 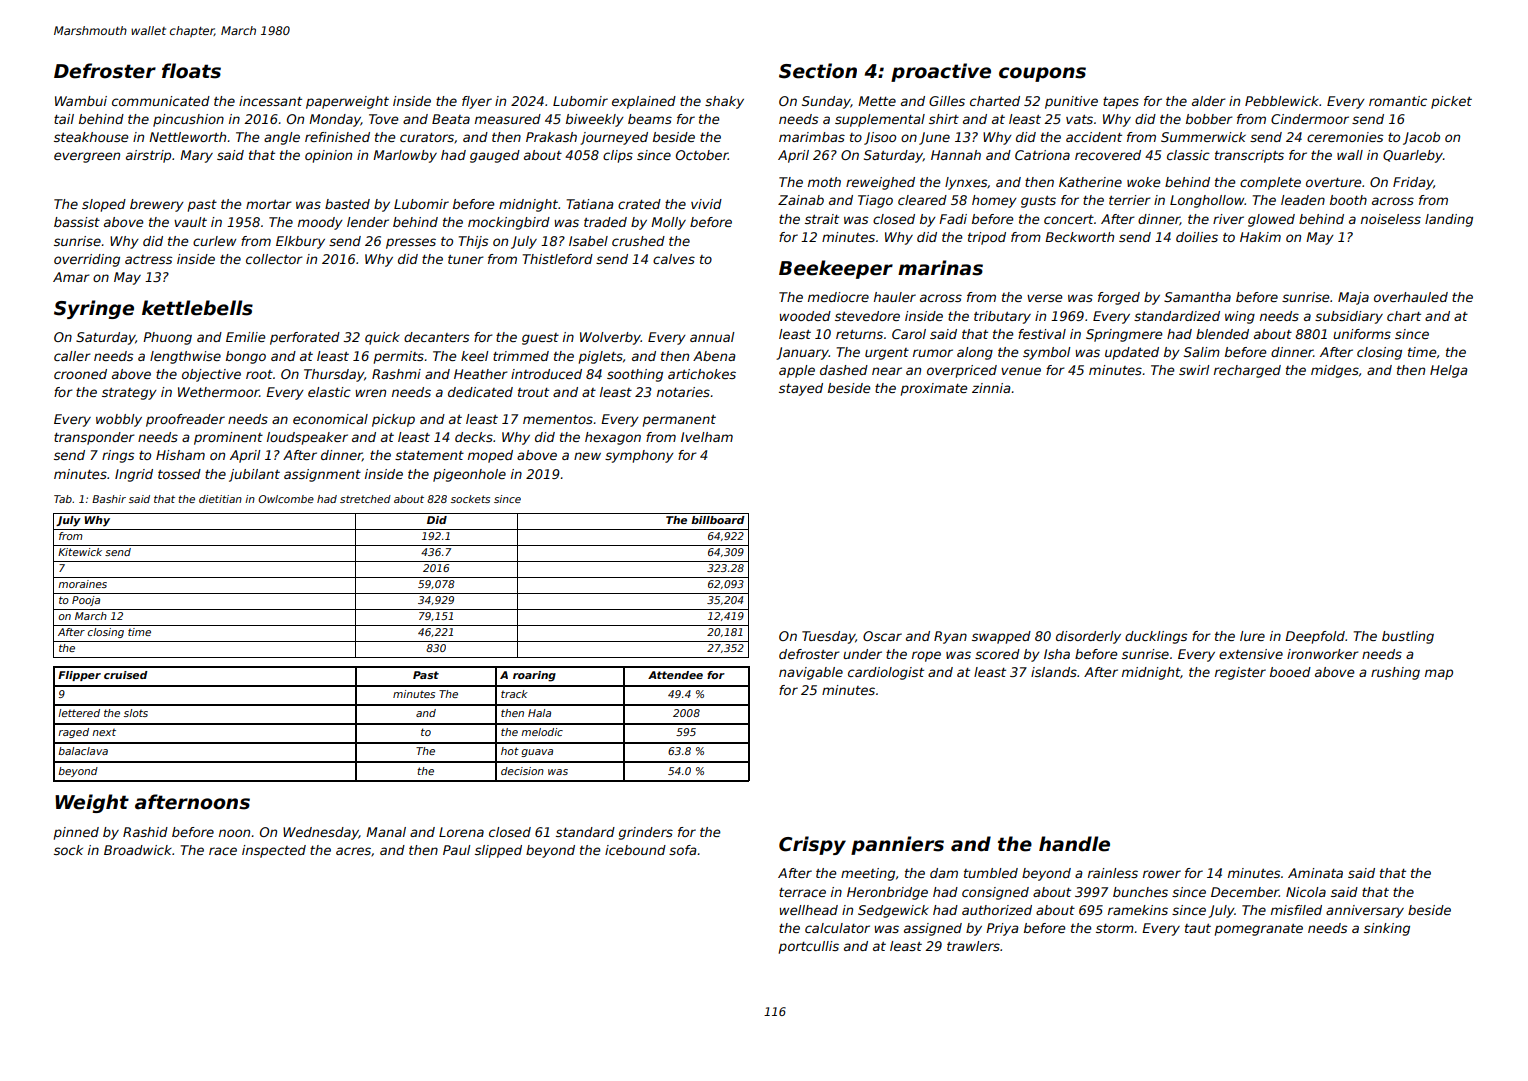 I want to click on stretched, so click(x=365, y=499).
